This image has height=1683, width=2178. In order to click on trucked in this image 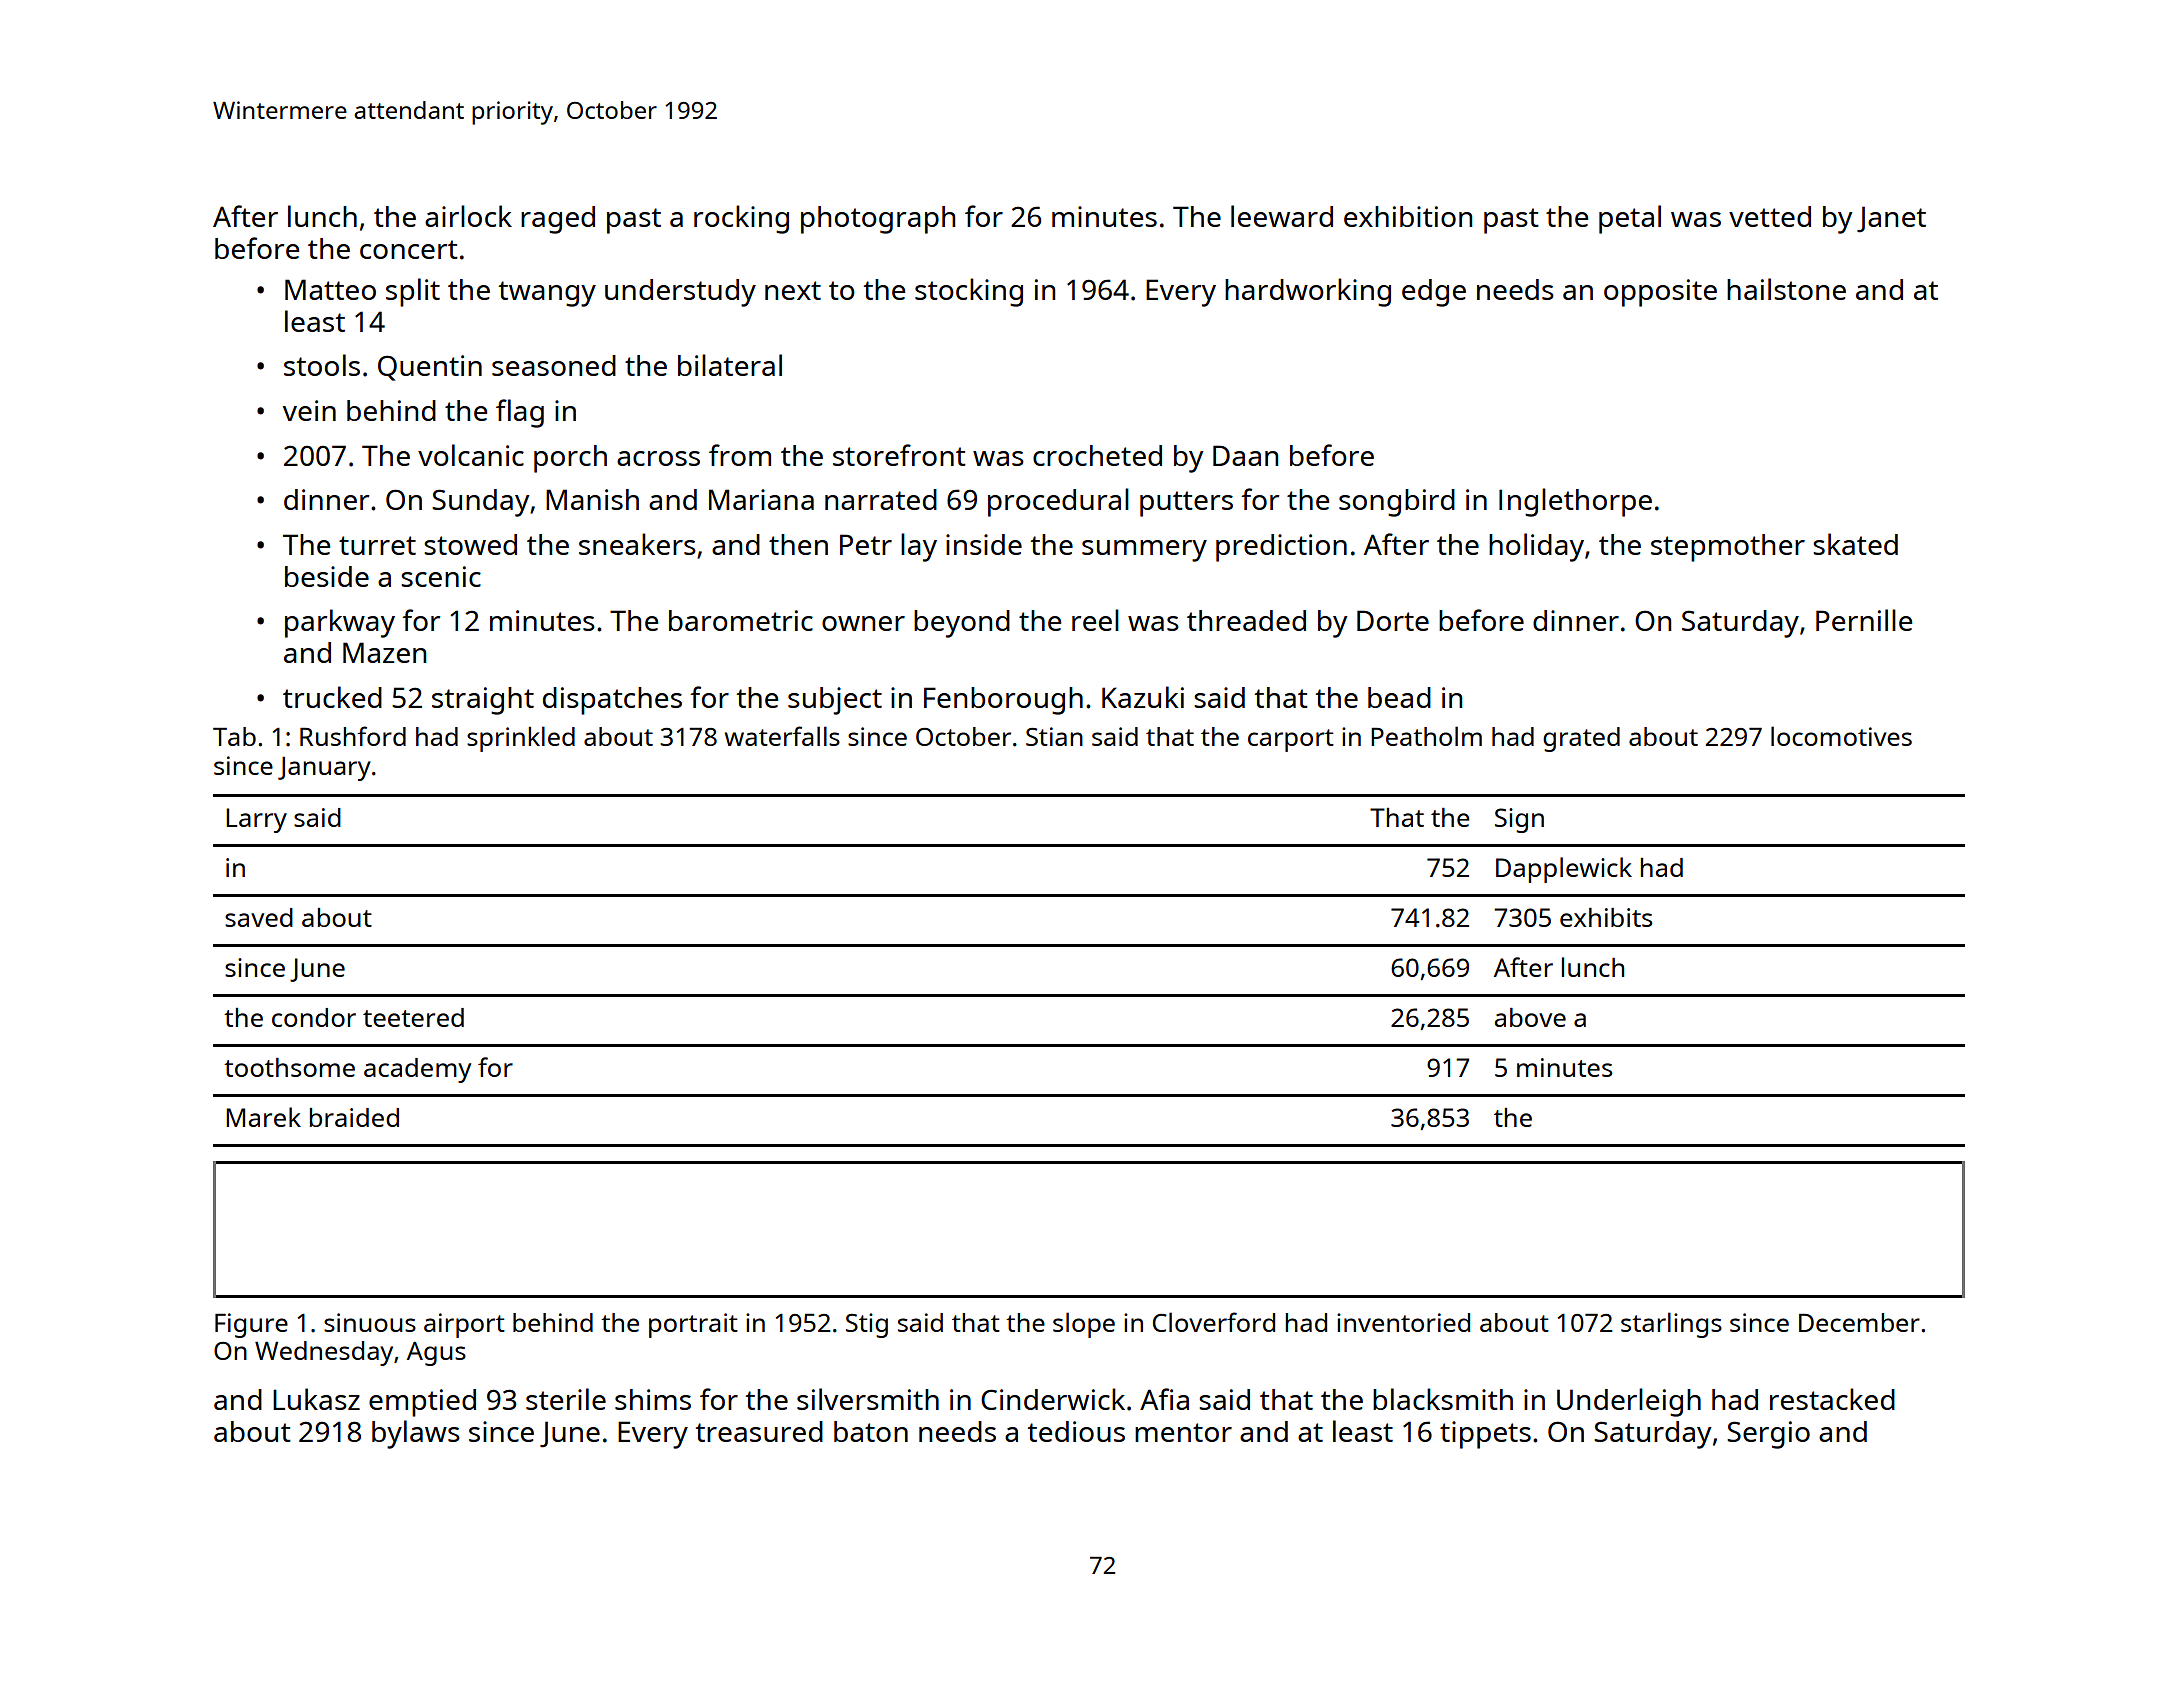, I will do `click(332, 697)`.
